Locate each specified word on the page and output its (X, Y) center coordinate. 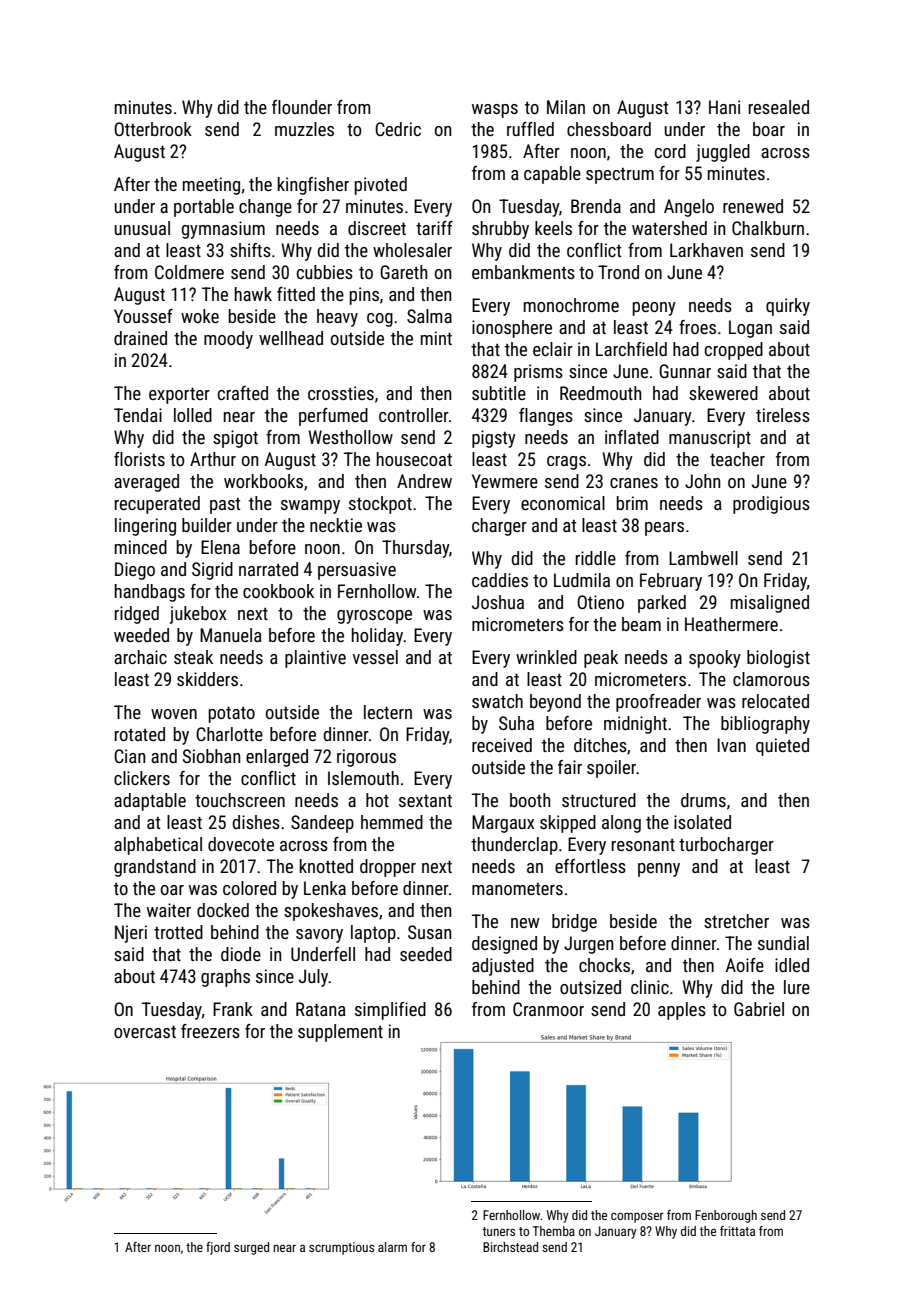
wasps (495, 111)
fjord (218, 1248)
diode (241, 954)
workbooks (263, 481)
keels (553, 228)
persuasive (357, 571)
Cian (129, 756)
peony (654, 309)
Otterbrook (153, 129)
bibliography (765, 725)
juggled (723, 153)
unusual (142, 228)
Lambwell (703, 558)
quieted (782, 747)
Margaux (503, 824)
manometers (517, 889)
